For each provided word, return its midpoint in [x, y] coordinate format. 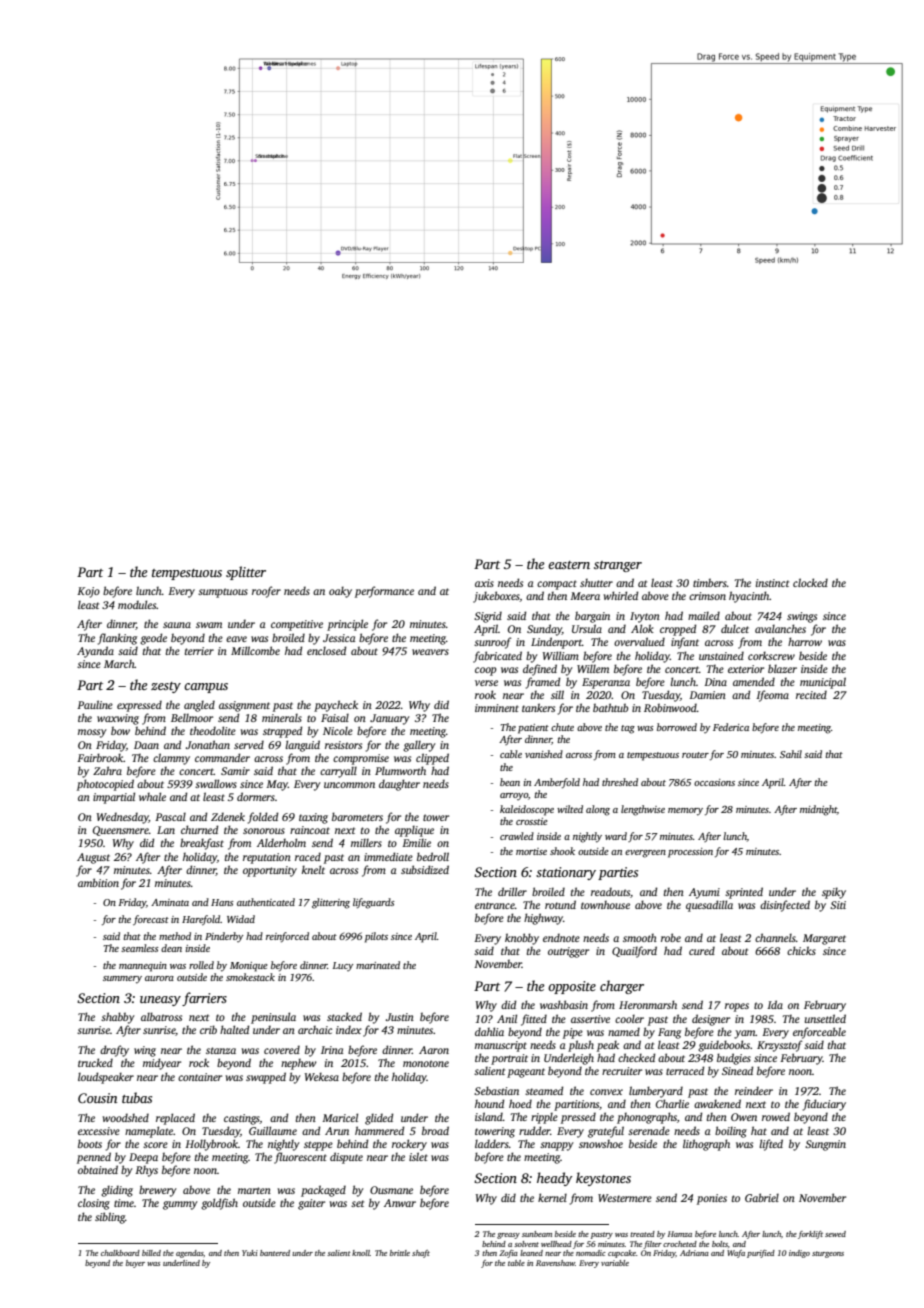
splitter [246, 573]
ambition [98, 882]
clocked [810, 582]
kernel [552, 1197]
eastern [569, 565]
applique [414, 831]
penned [94, 1158]
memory [685, 812]
